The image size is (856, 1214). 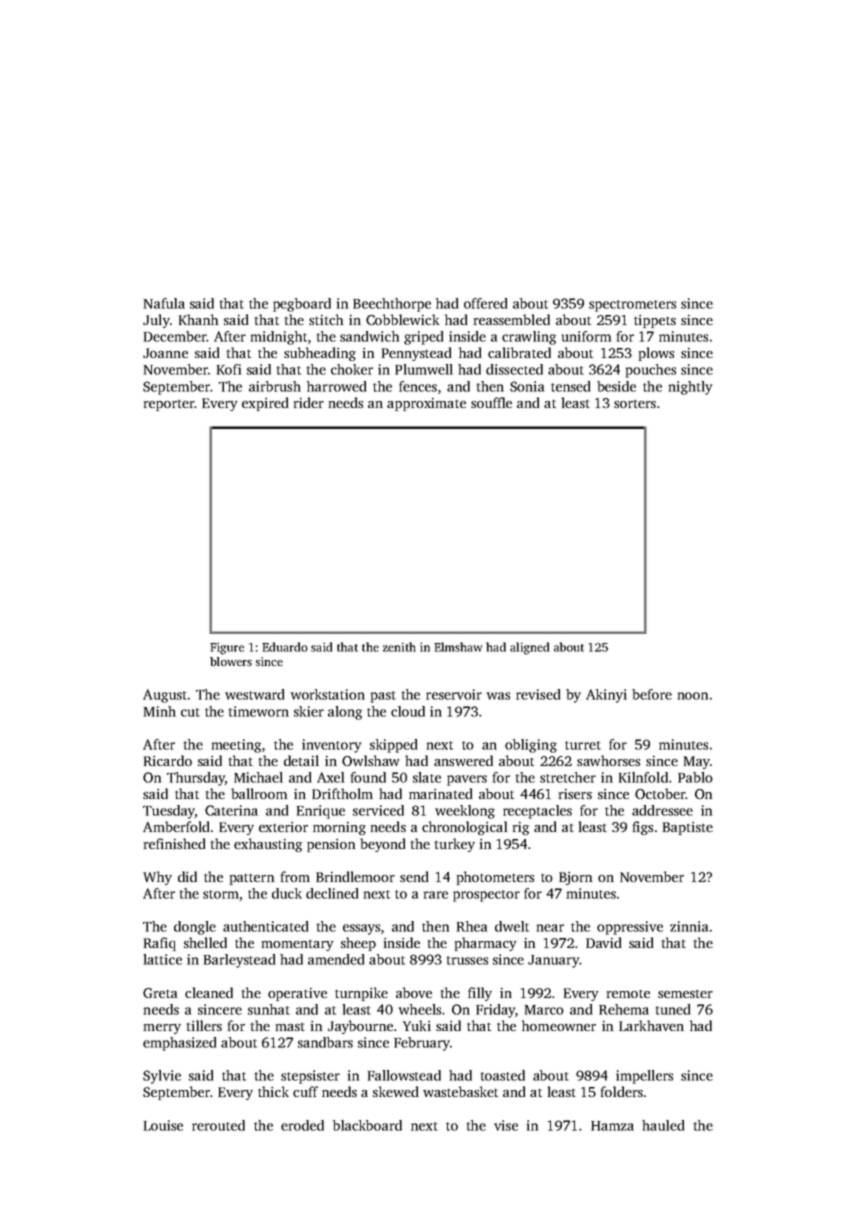 What do you see at coordinates (165, 696) in the screenshot?
I see `August` at bounding box center [165, 696].
